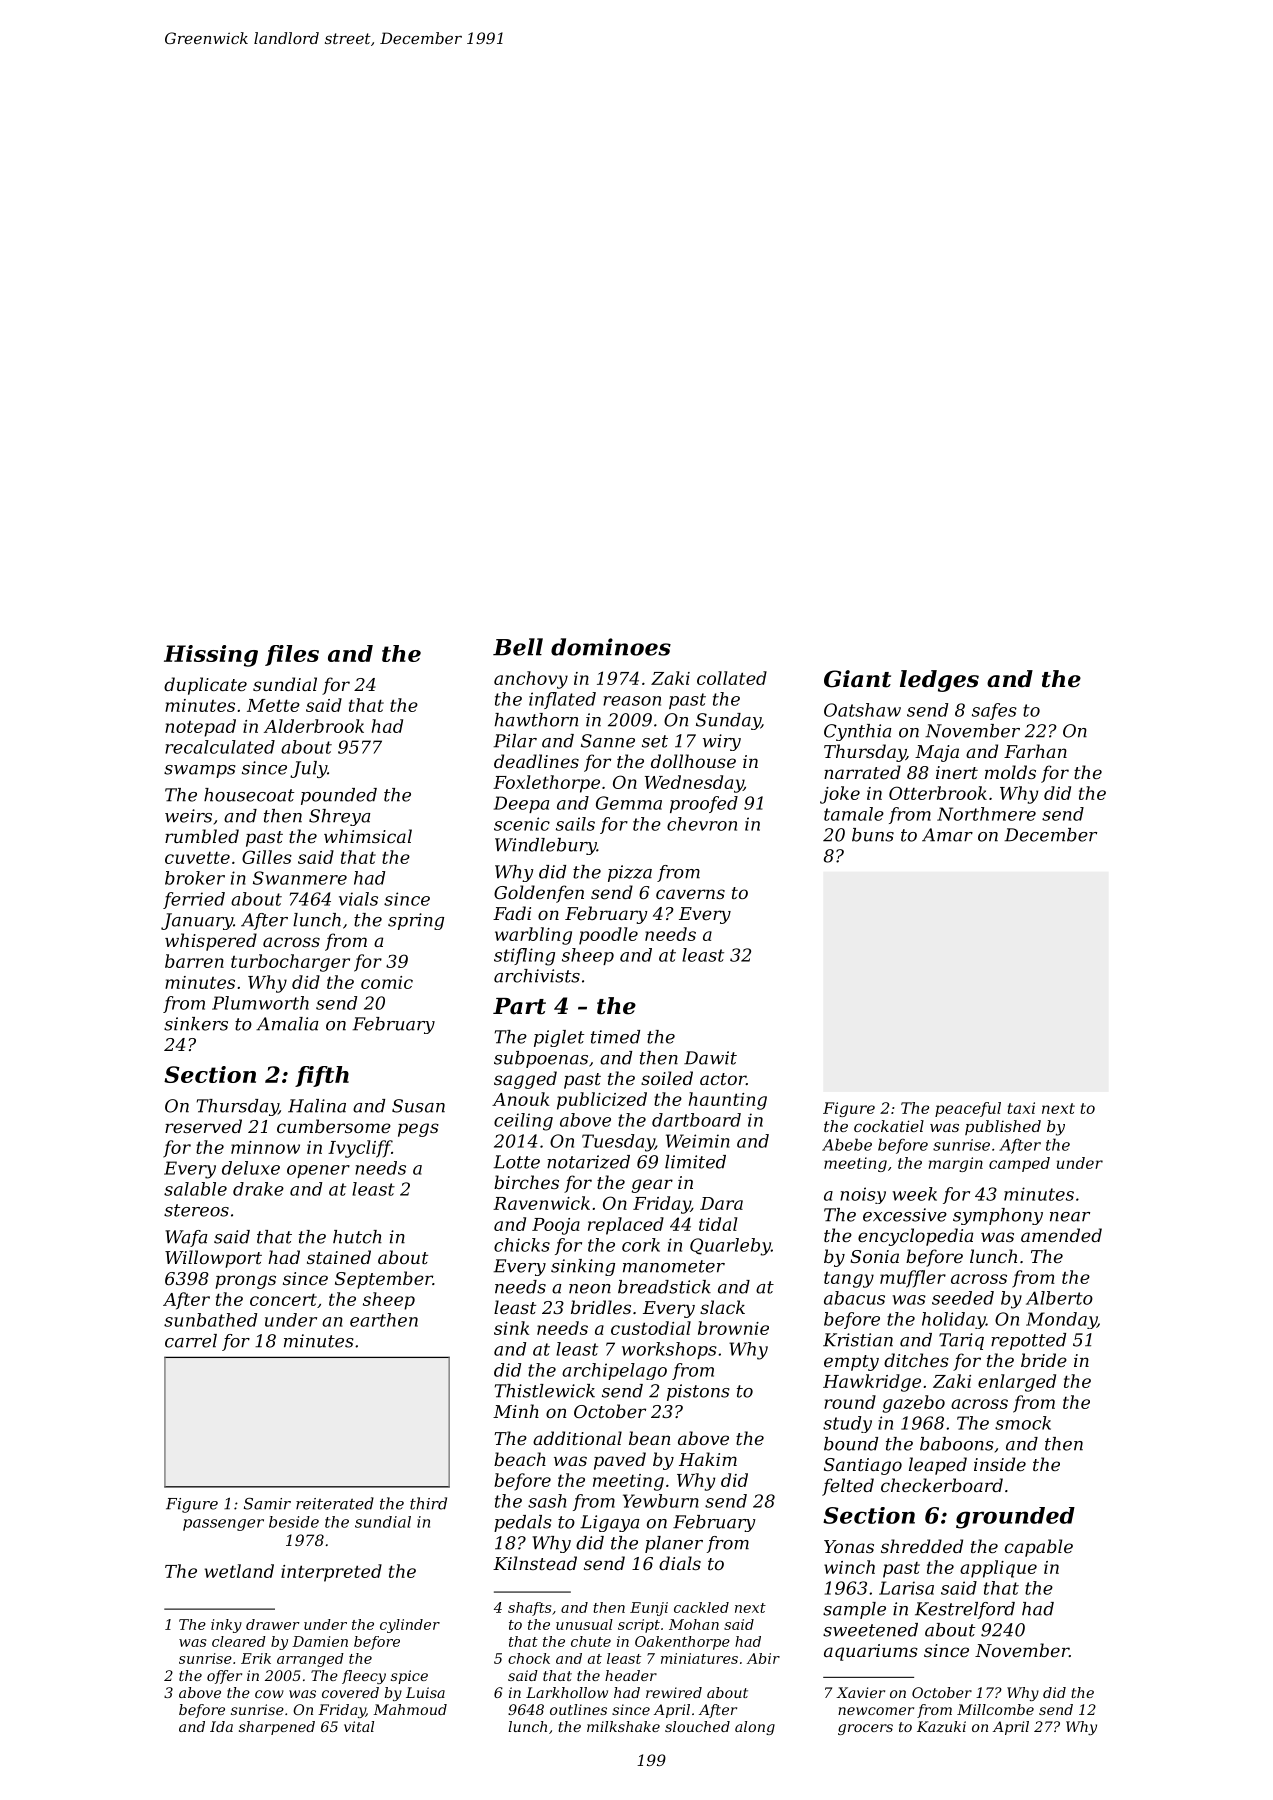 The height and width of the screenshot is (1800, 1273). What do you see at coordinates (1059, 1298) in the screenshot?
I see `Alberto` at bounding box center [1059, 1298].
